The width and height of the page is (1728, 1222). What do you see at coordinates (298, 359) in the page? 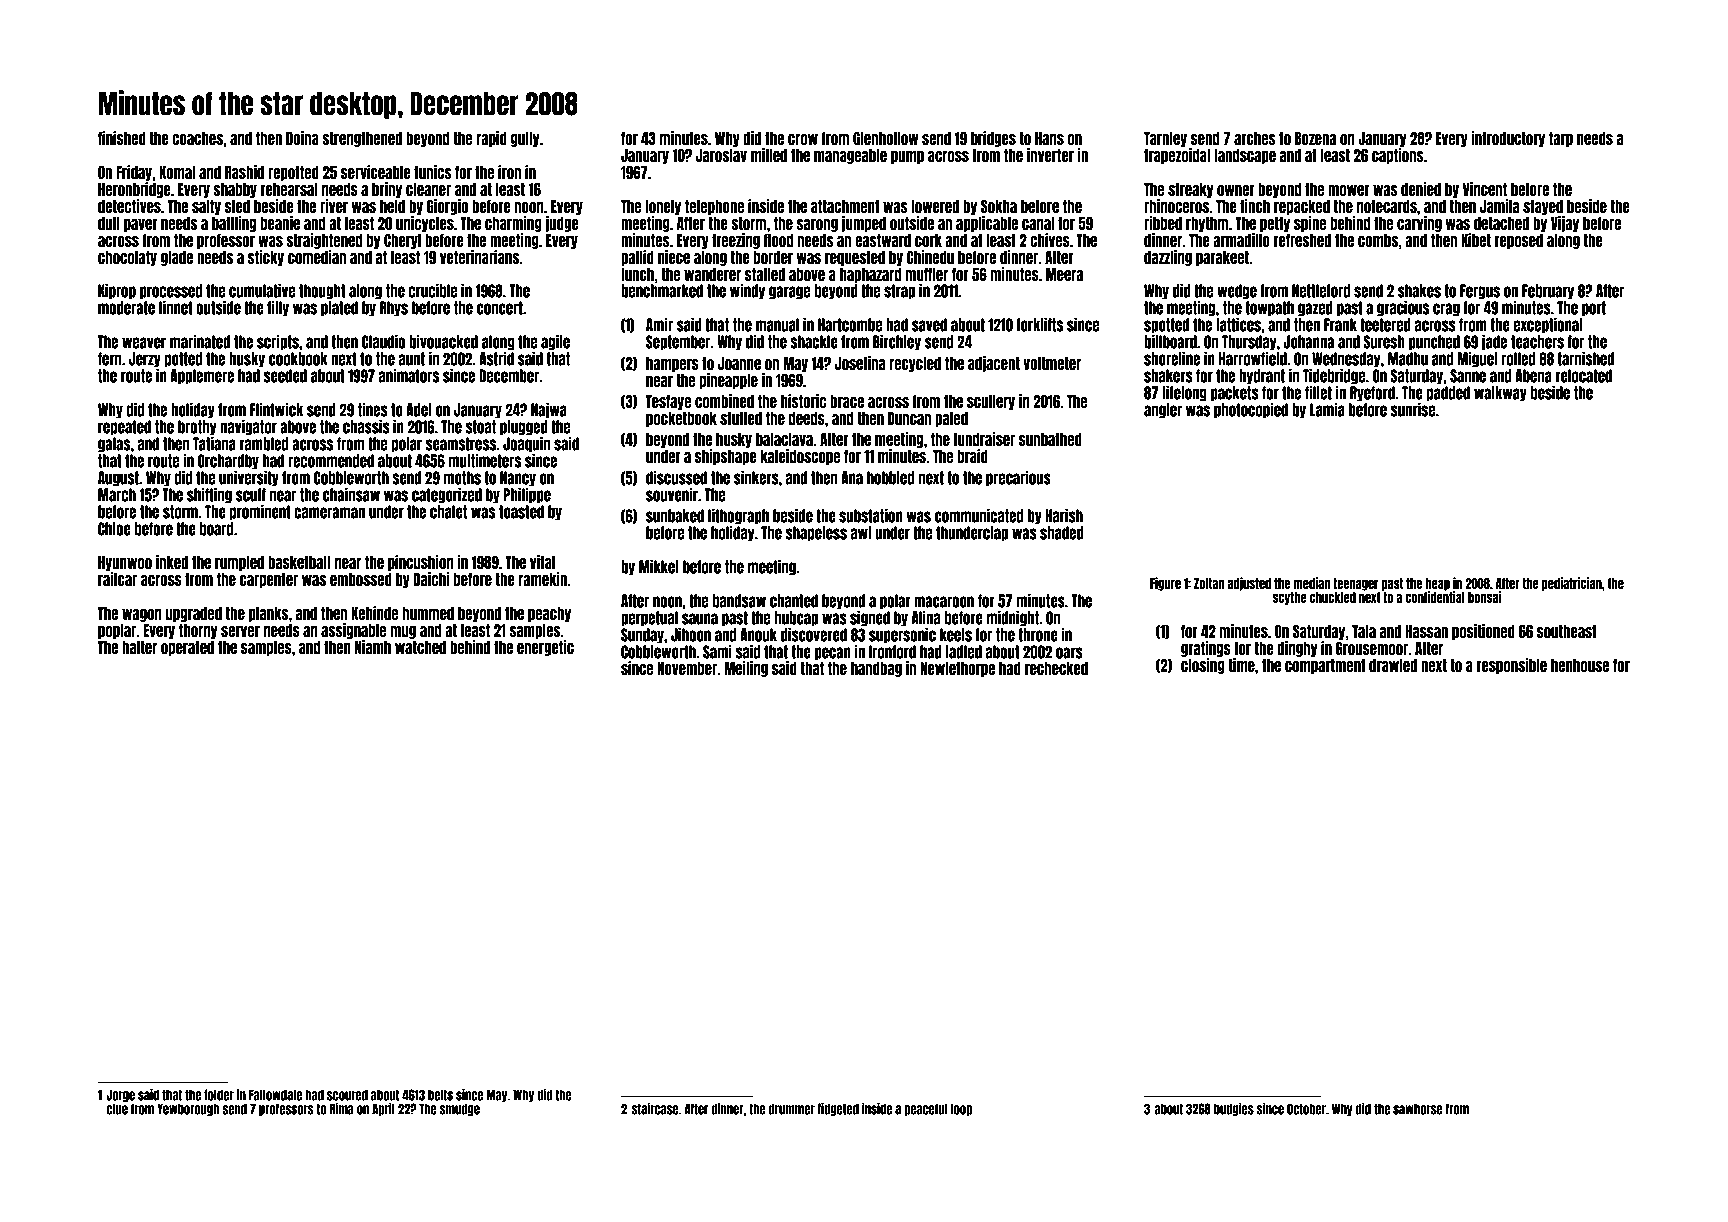
I see `cookbook` at bounding box center [298, 359].
